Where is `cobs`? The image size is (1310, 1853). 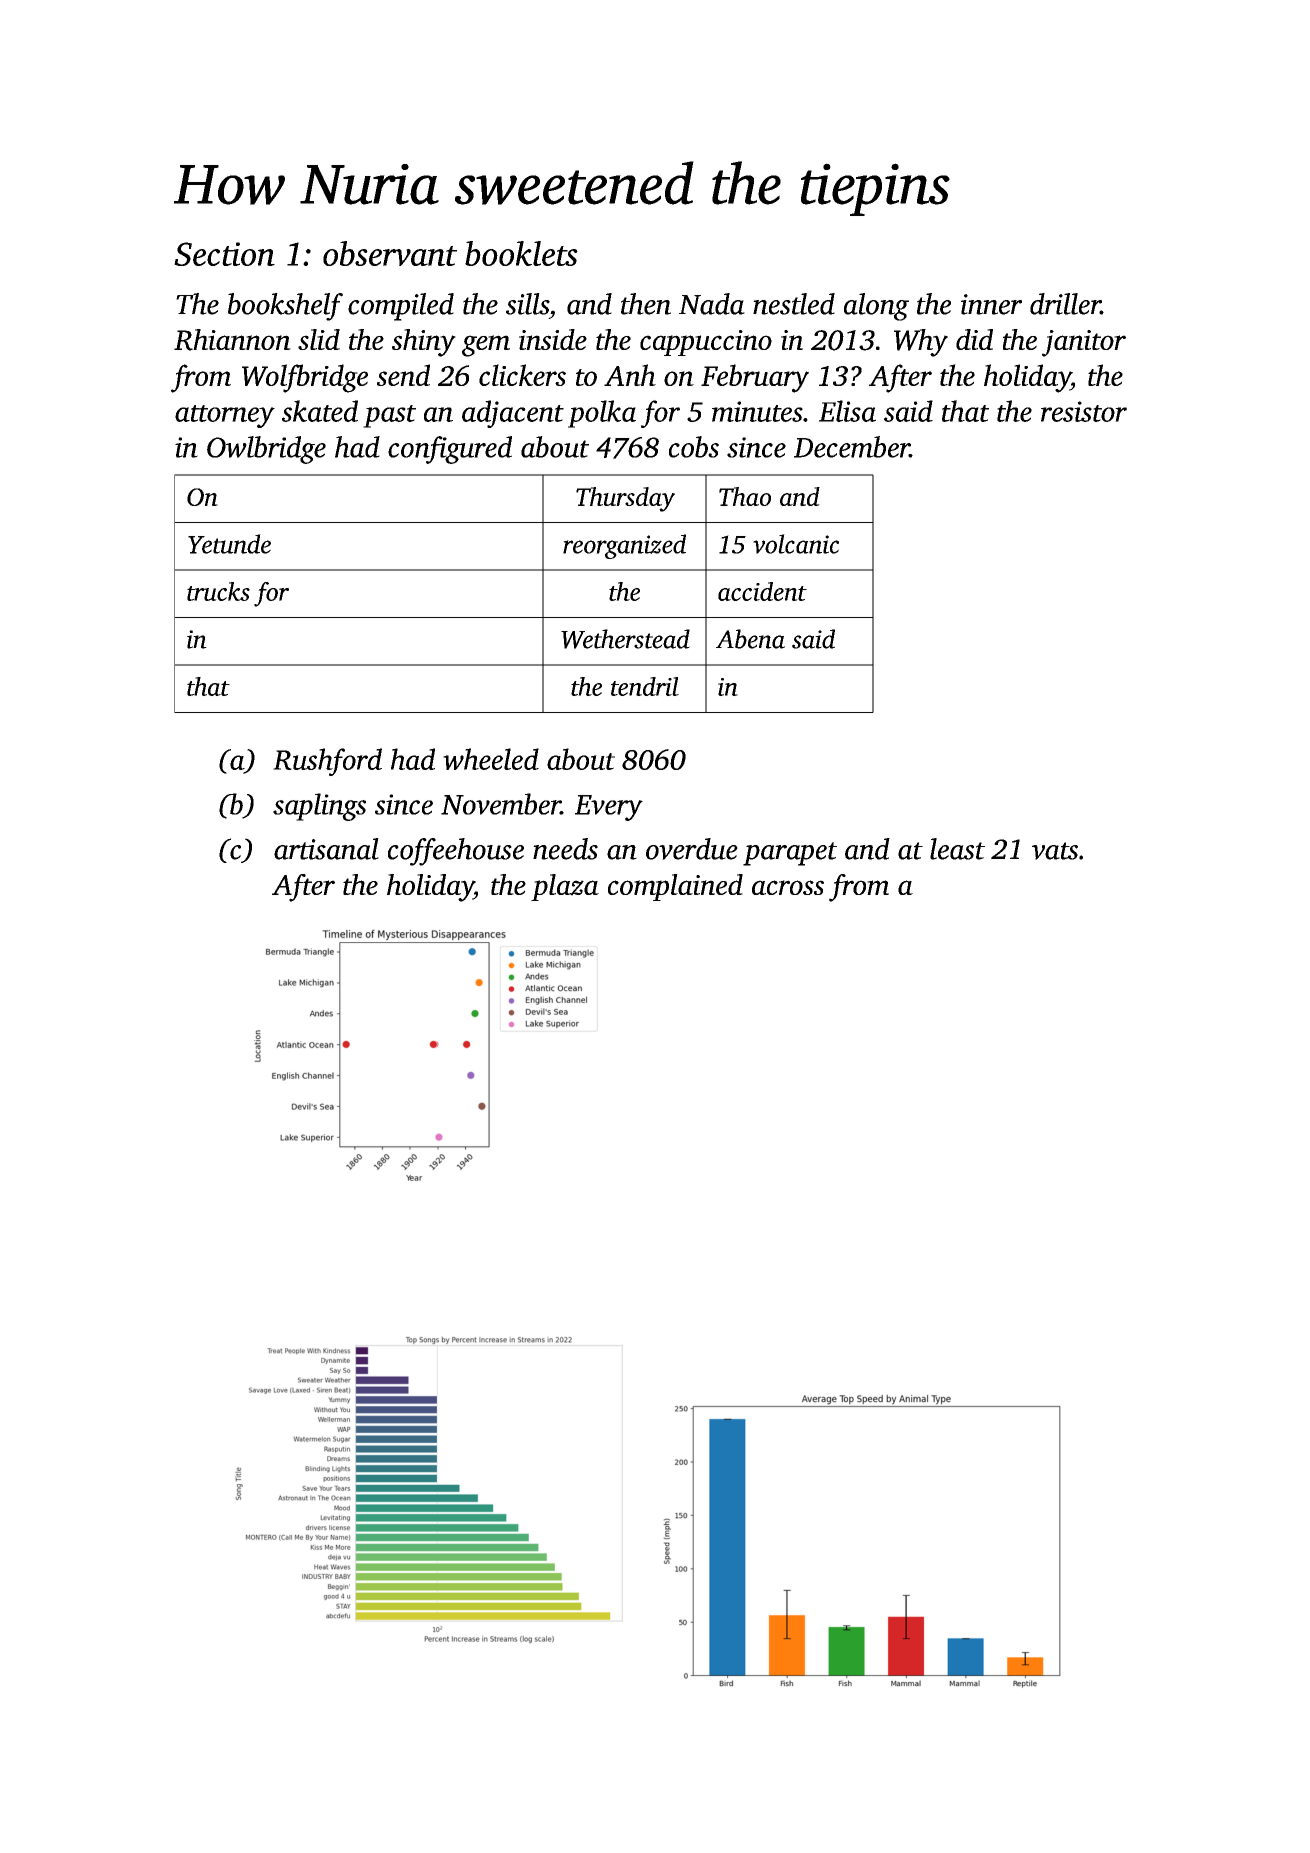
cobs is located at coordinates (694, 447).
